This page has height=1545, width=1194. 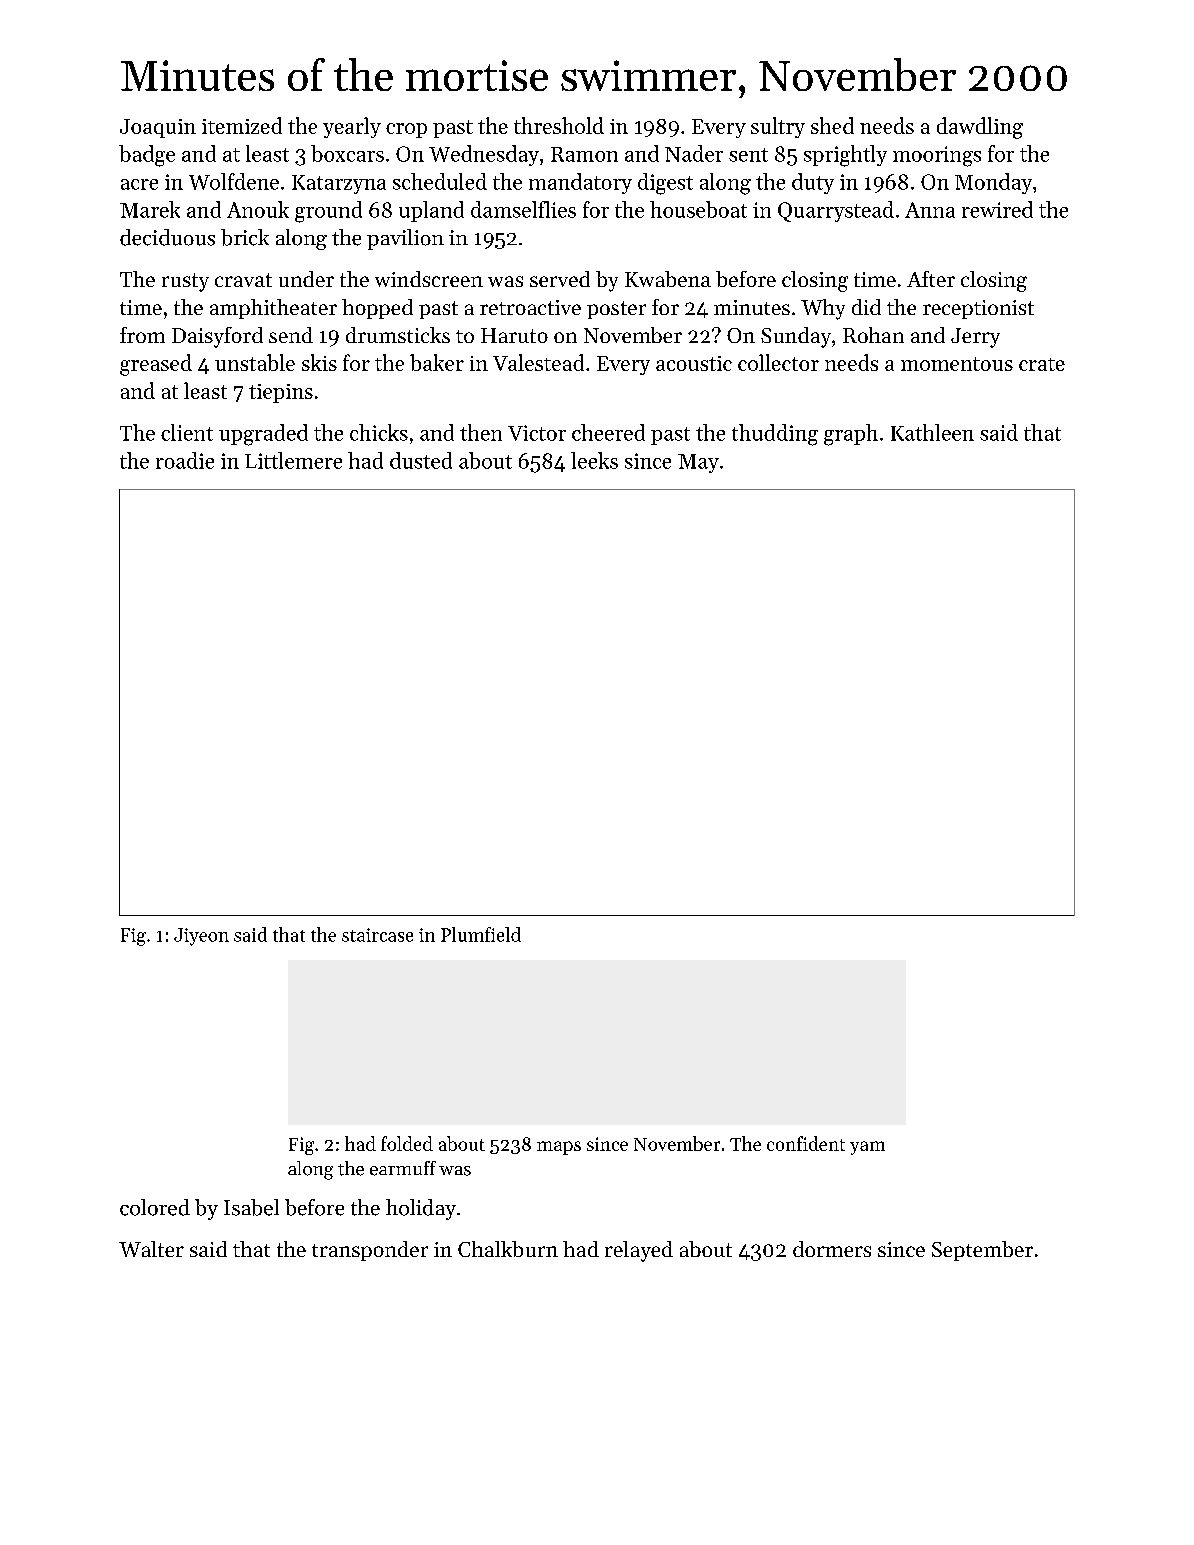 What do you see at coordinates (997, 209) in the page?
I see `rewired` at bounding box center [997, 209].
